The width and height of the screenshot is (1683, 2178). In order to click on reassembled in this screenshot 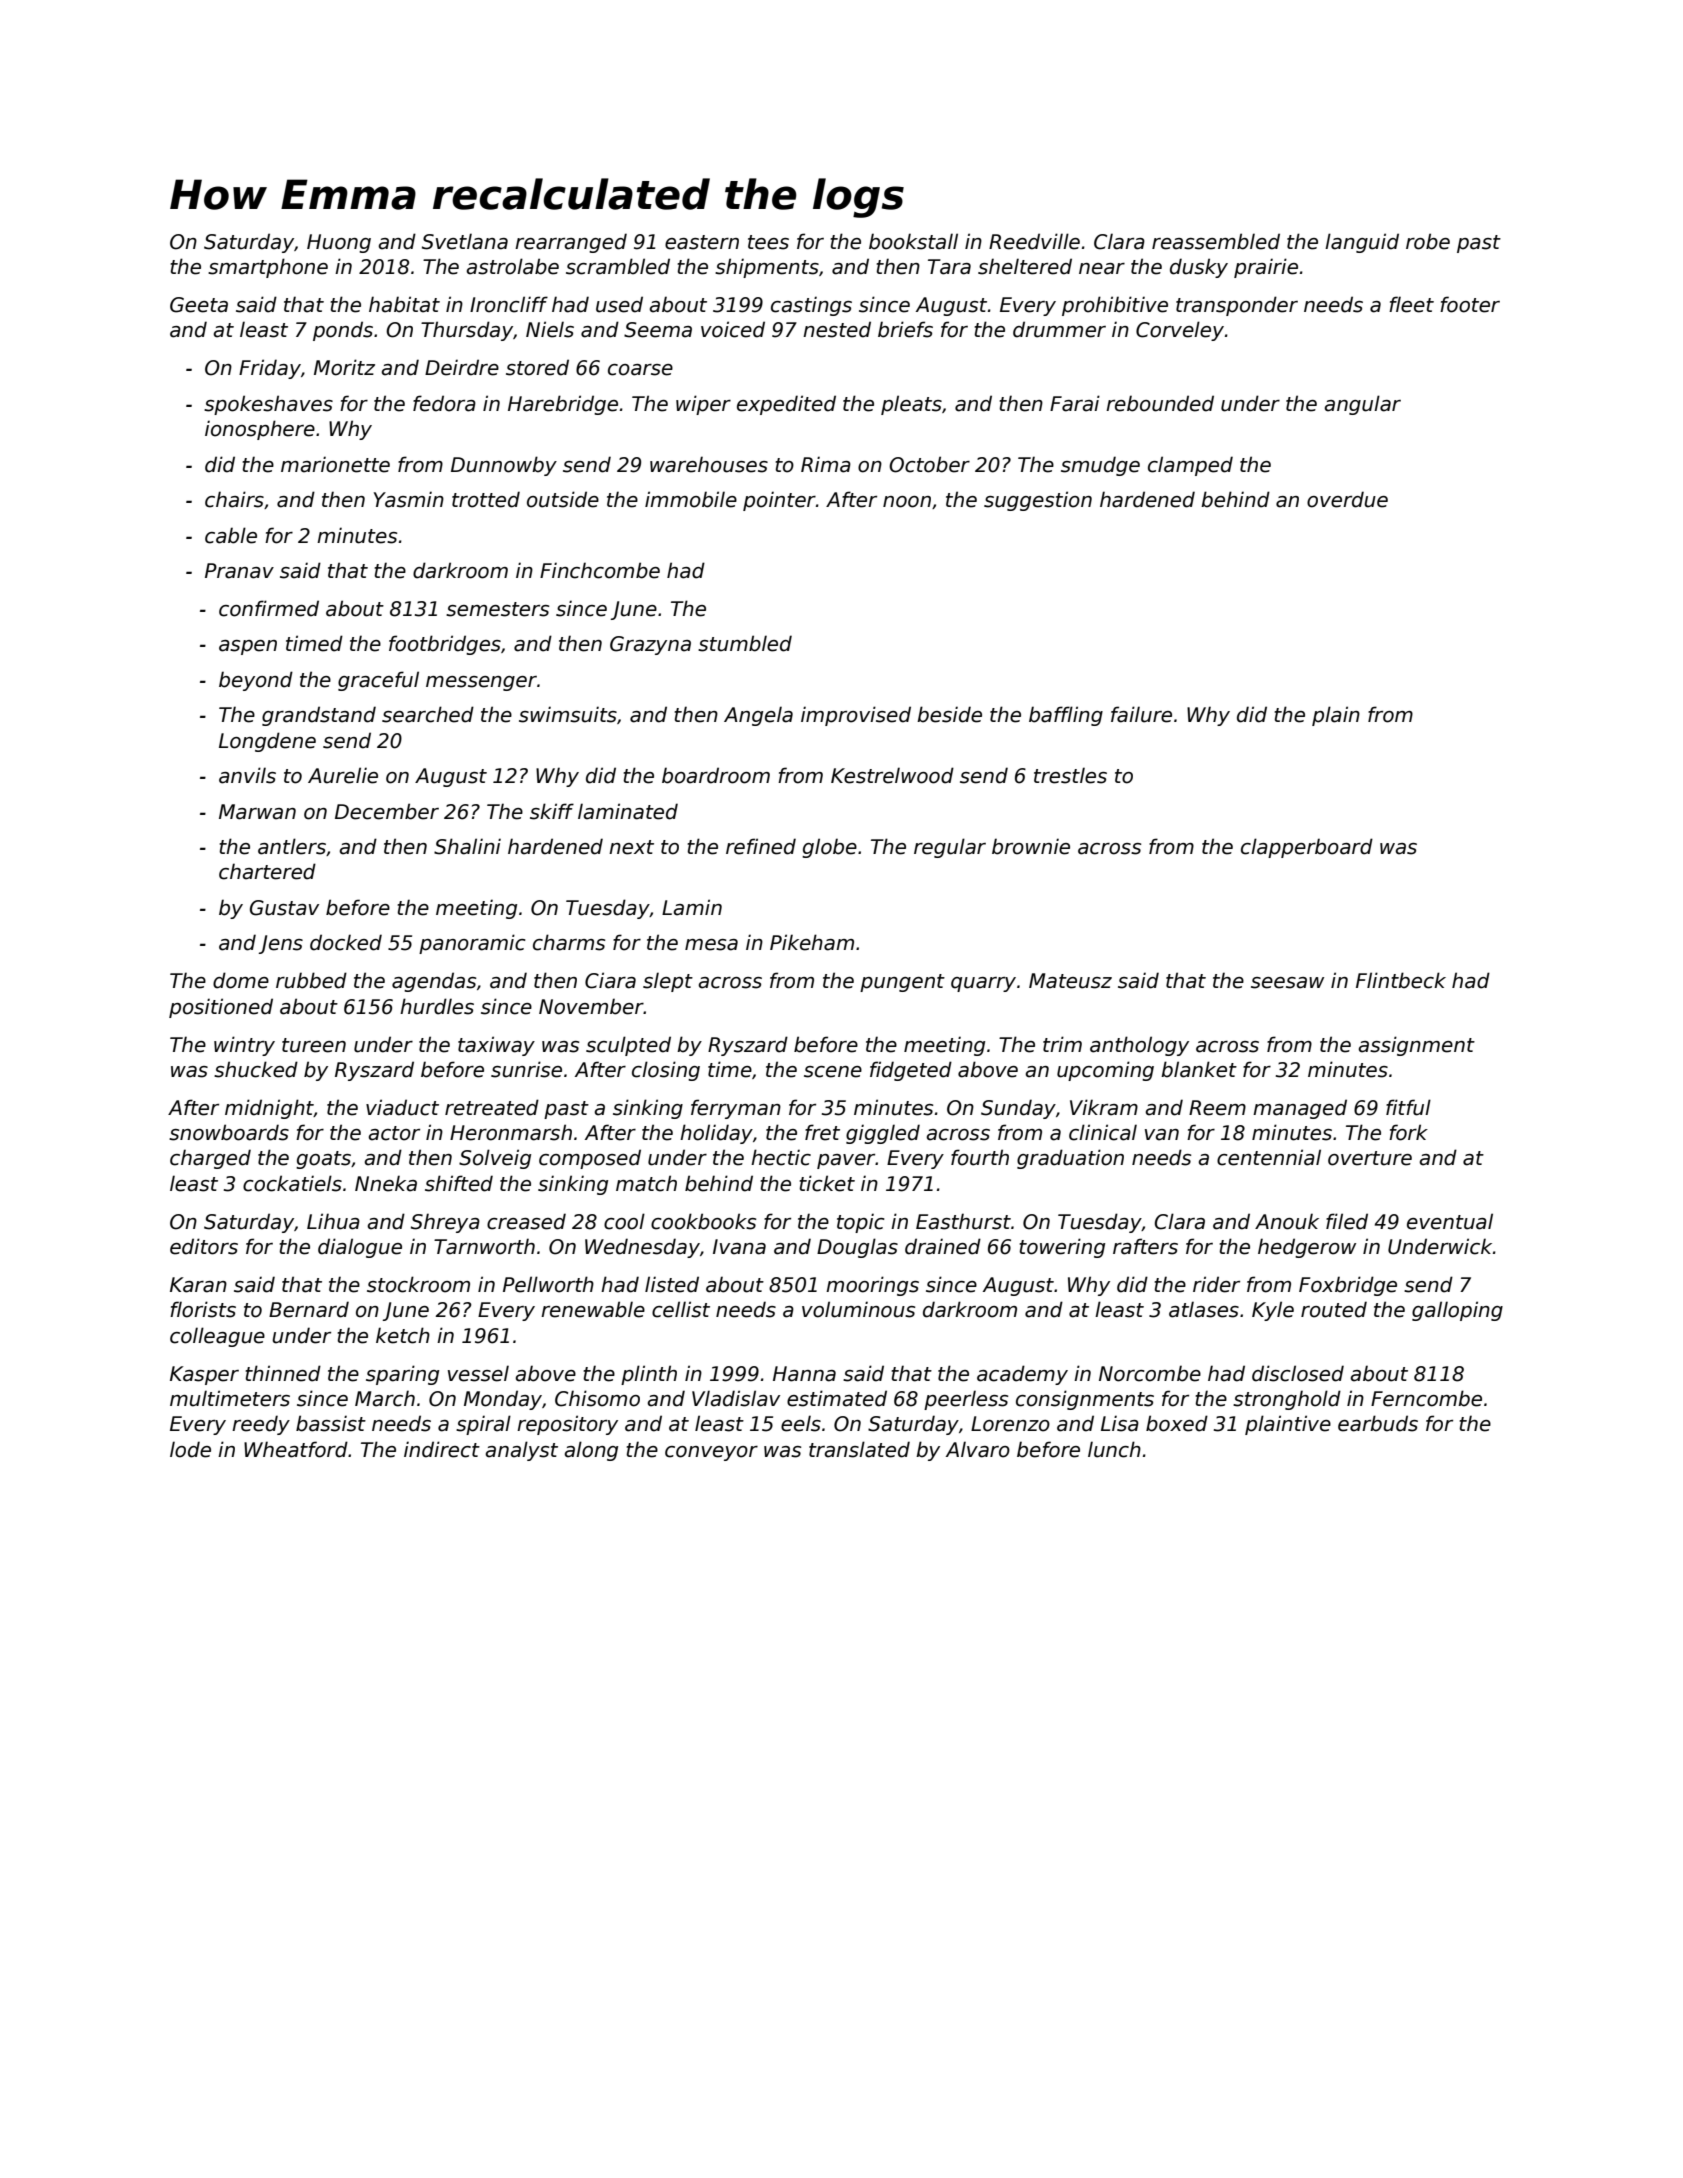, I will do `click(1216, 241)`.
